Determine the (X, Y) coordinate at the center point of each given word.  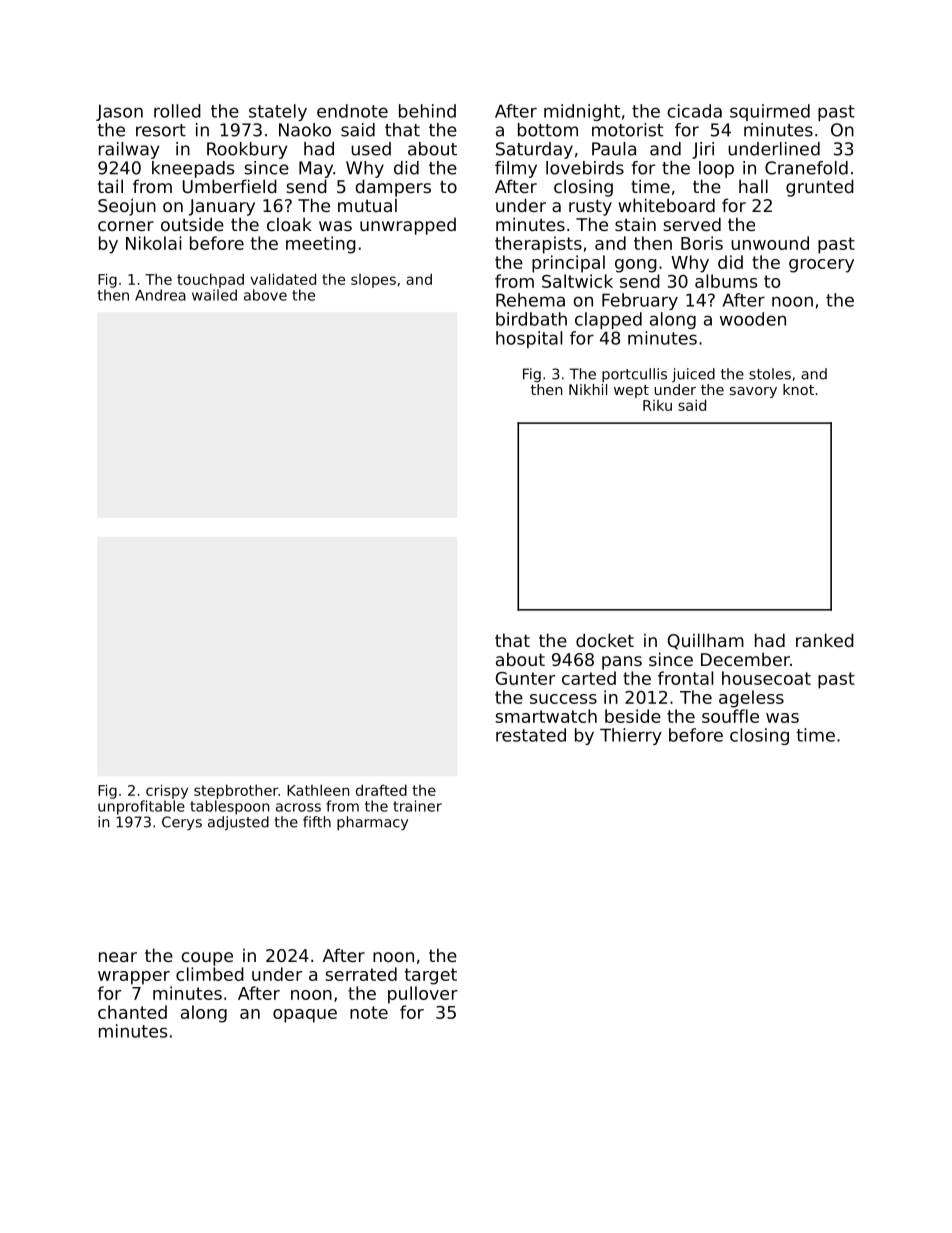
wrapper (134, 978)
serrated (361, 974)
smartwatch (546, 716)
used (371, 149)
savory (753, 392)
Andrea (160, 295)
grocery (821, 266)
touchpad (210, 280)
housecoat (766, 678)
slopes (373, 281)
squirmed (770, 112)
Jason (119, 112)
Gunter (525, 678)
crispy (167, 791)
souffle (730, 716)
